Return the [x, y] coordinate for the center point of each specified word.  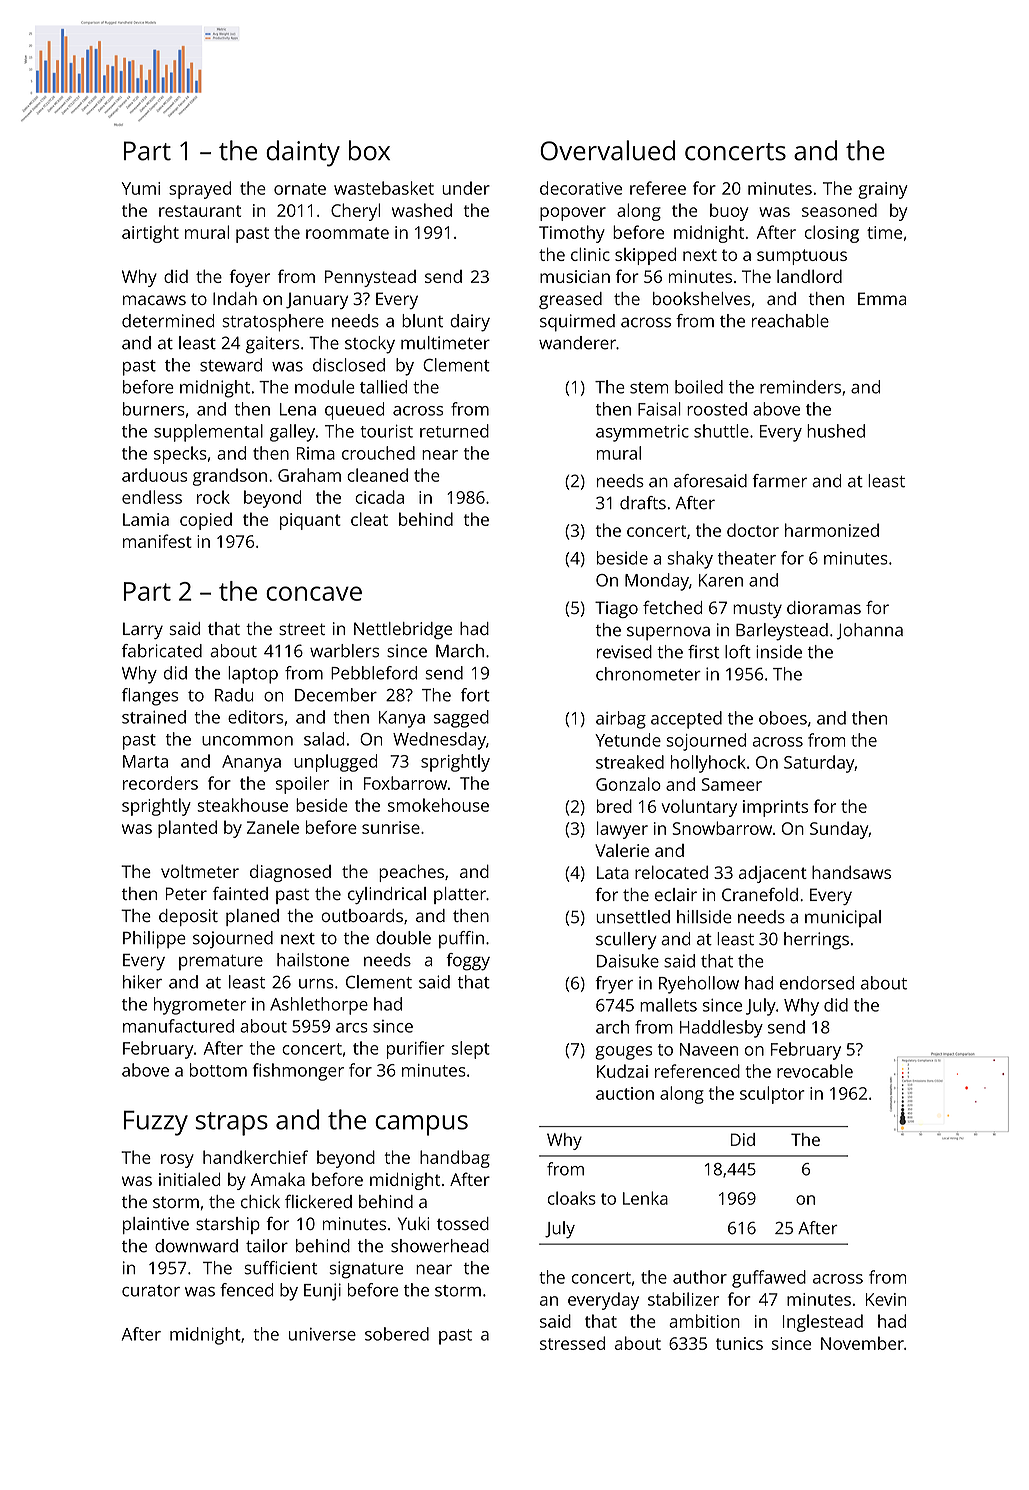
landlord [809, 276]
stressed [572, 1343]
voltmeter [200, 871]
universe [322, 1334]
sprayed [200, 190]
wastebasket [384, 188]
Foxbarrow [405, 783]
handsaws [851, 872]
